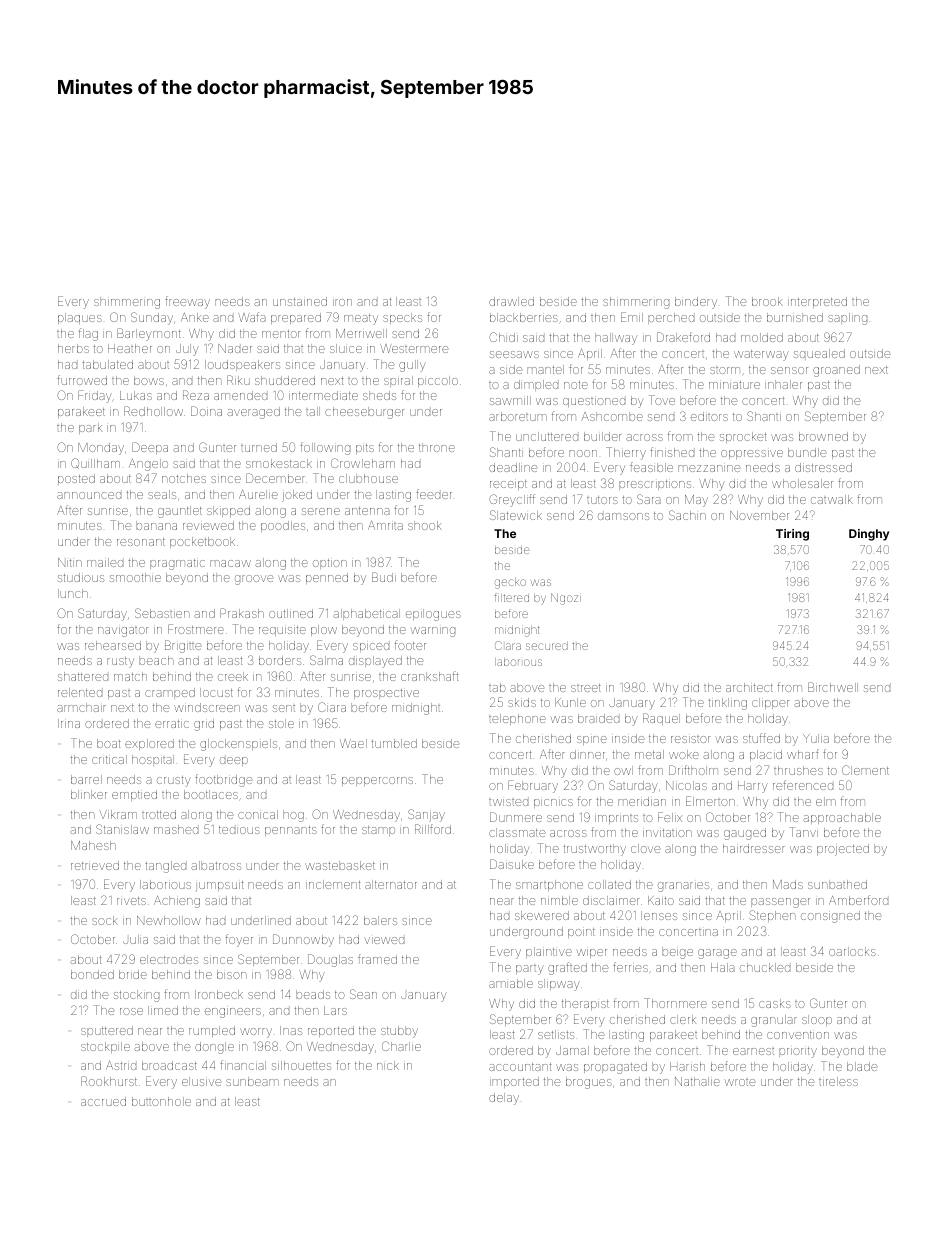 The image size is (952, 1233). I want to click on Sachin, so click(687, 515).
